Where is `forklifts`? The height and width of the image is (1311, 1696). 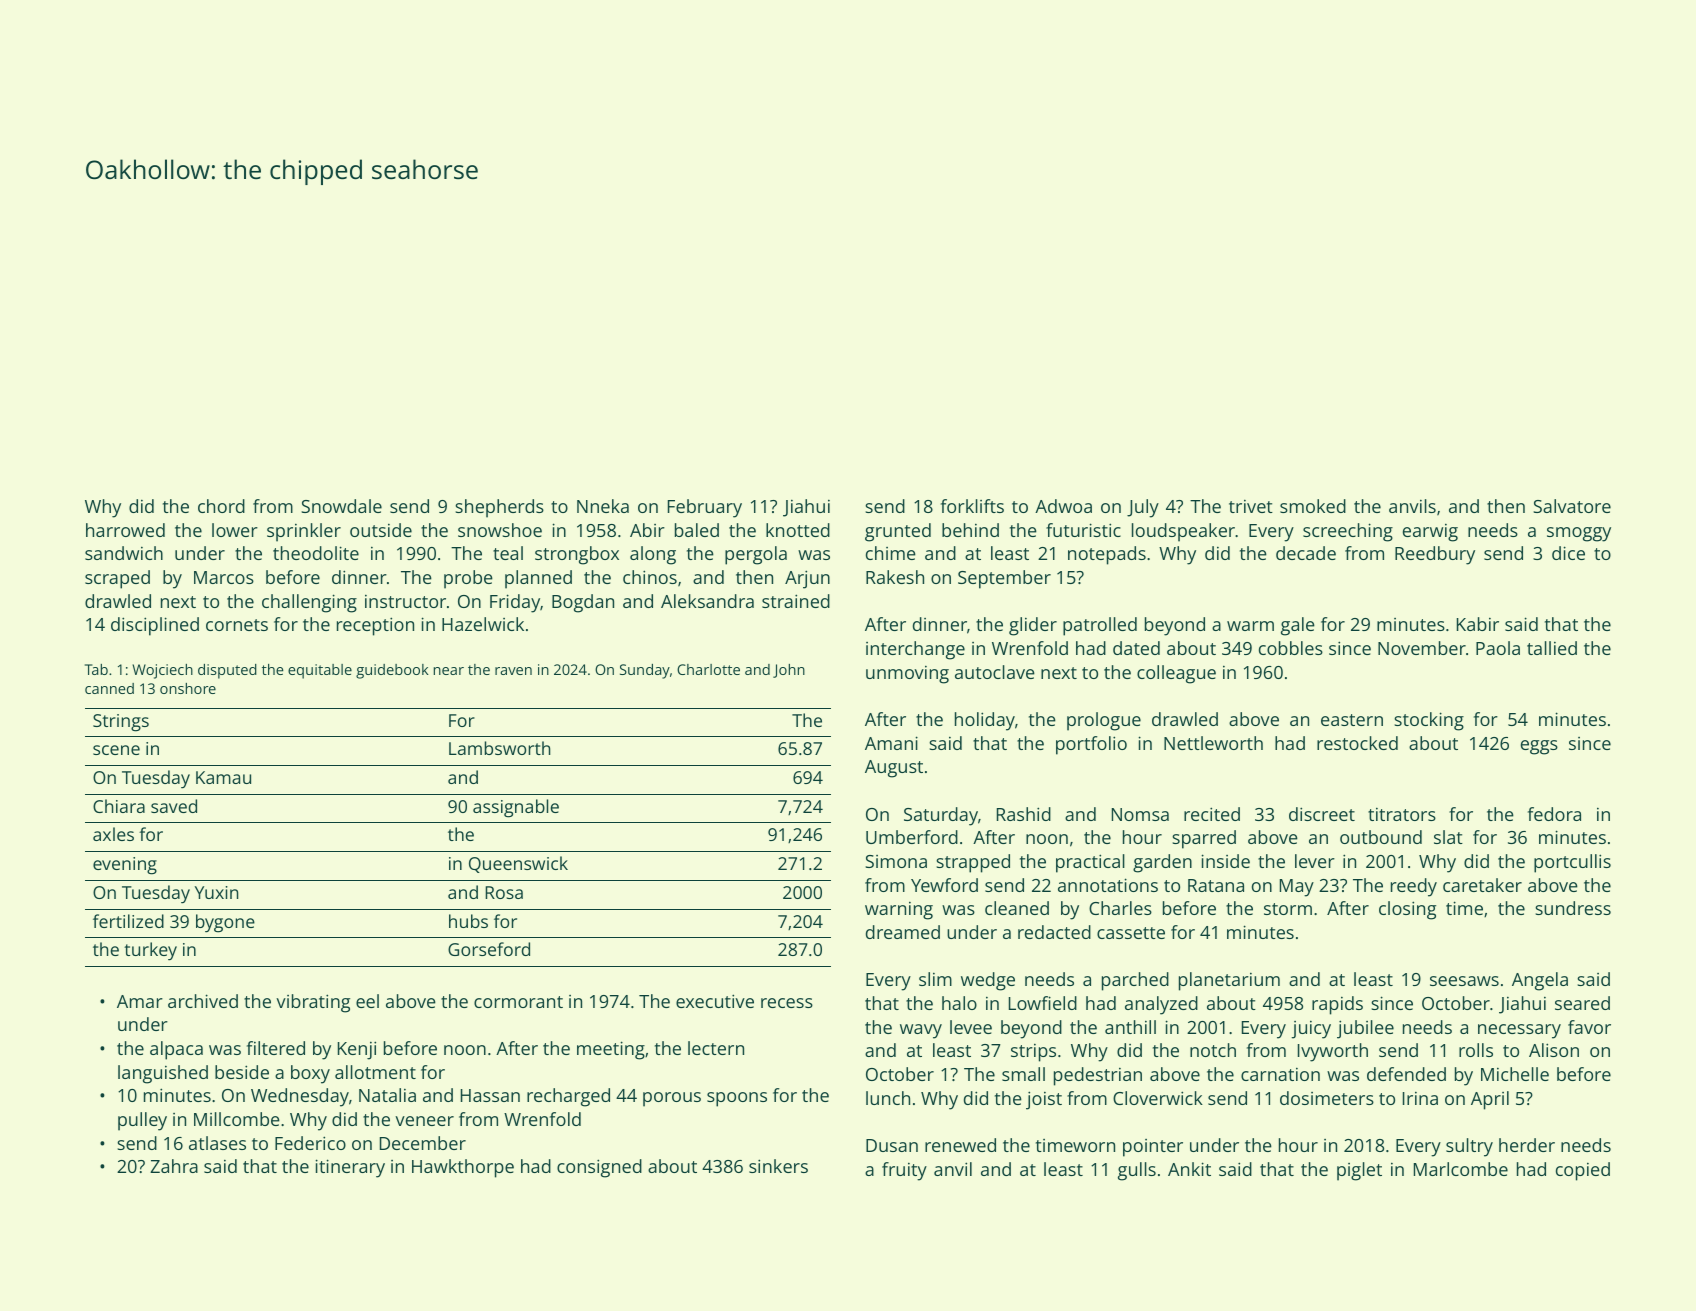 forklifts is located at coordinates (972, 506).
